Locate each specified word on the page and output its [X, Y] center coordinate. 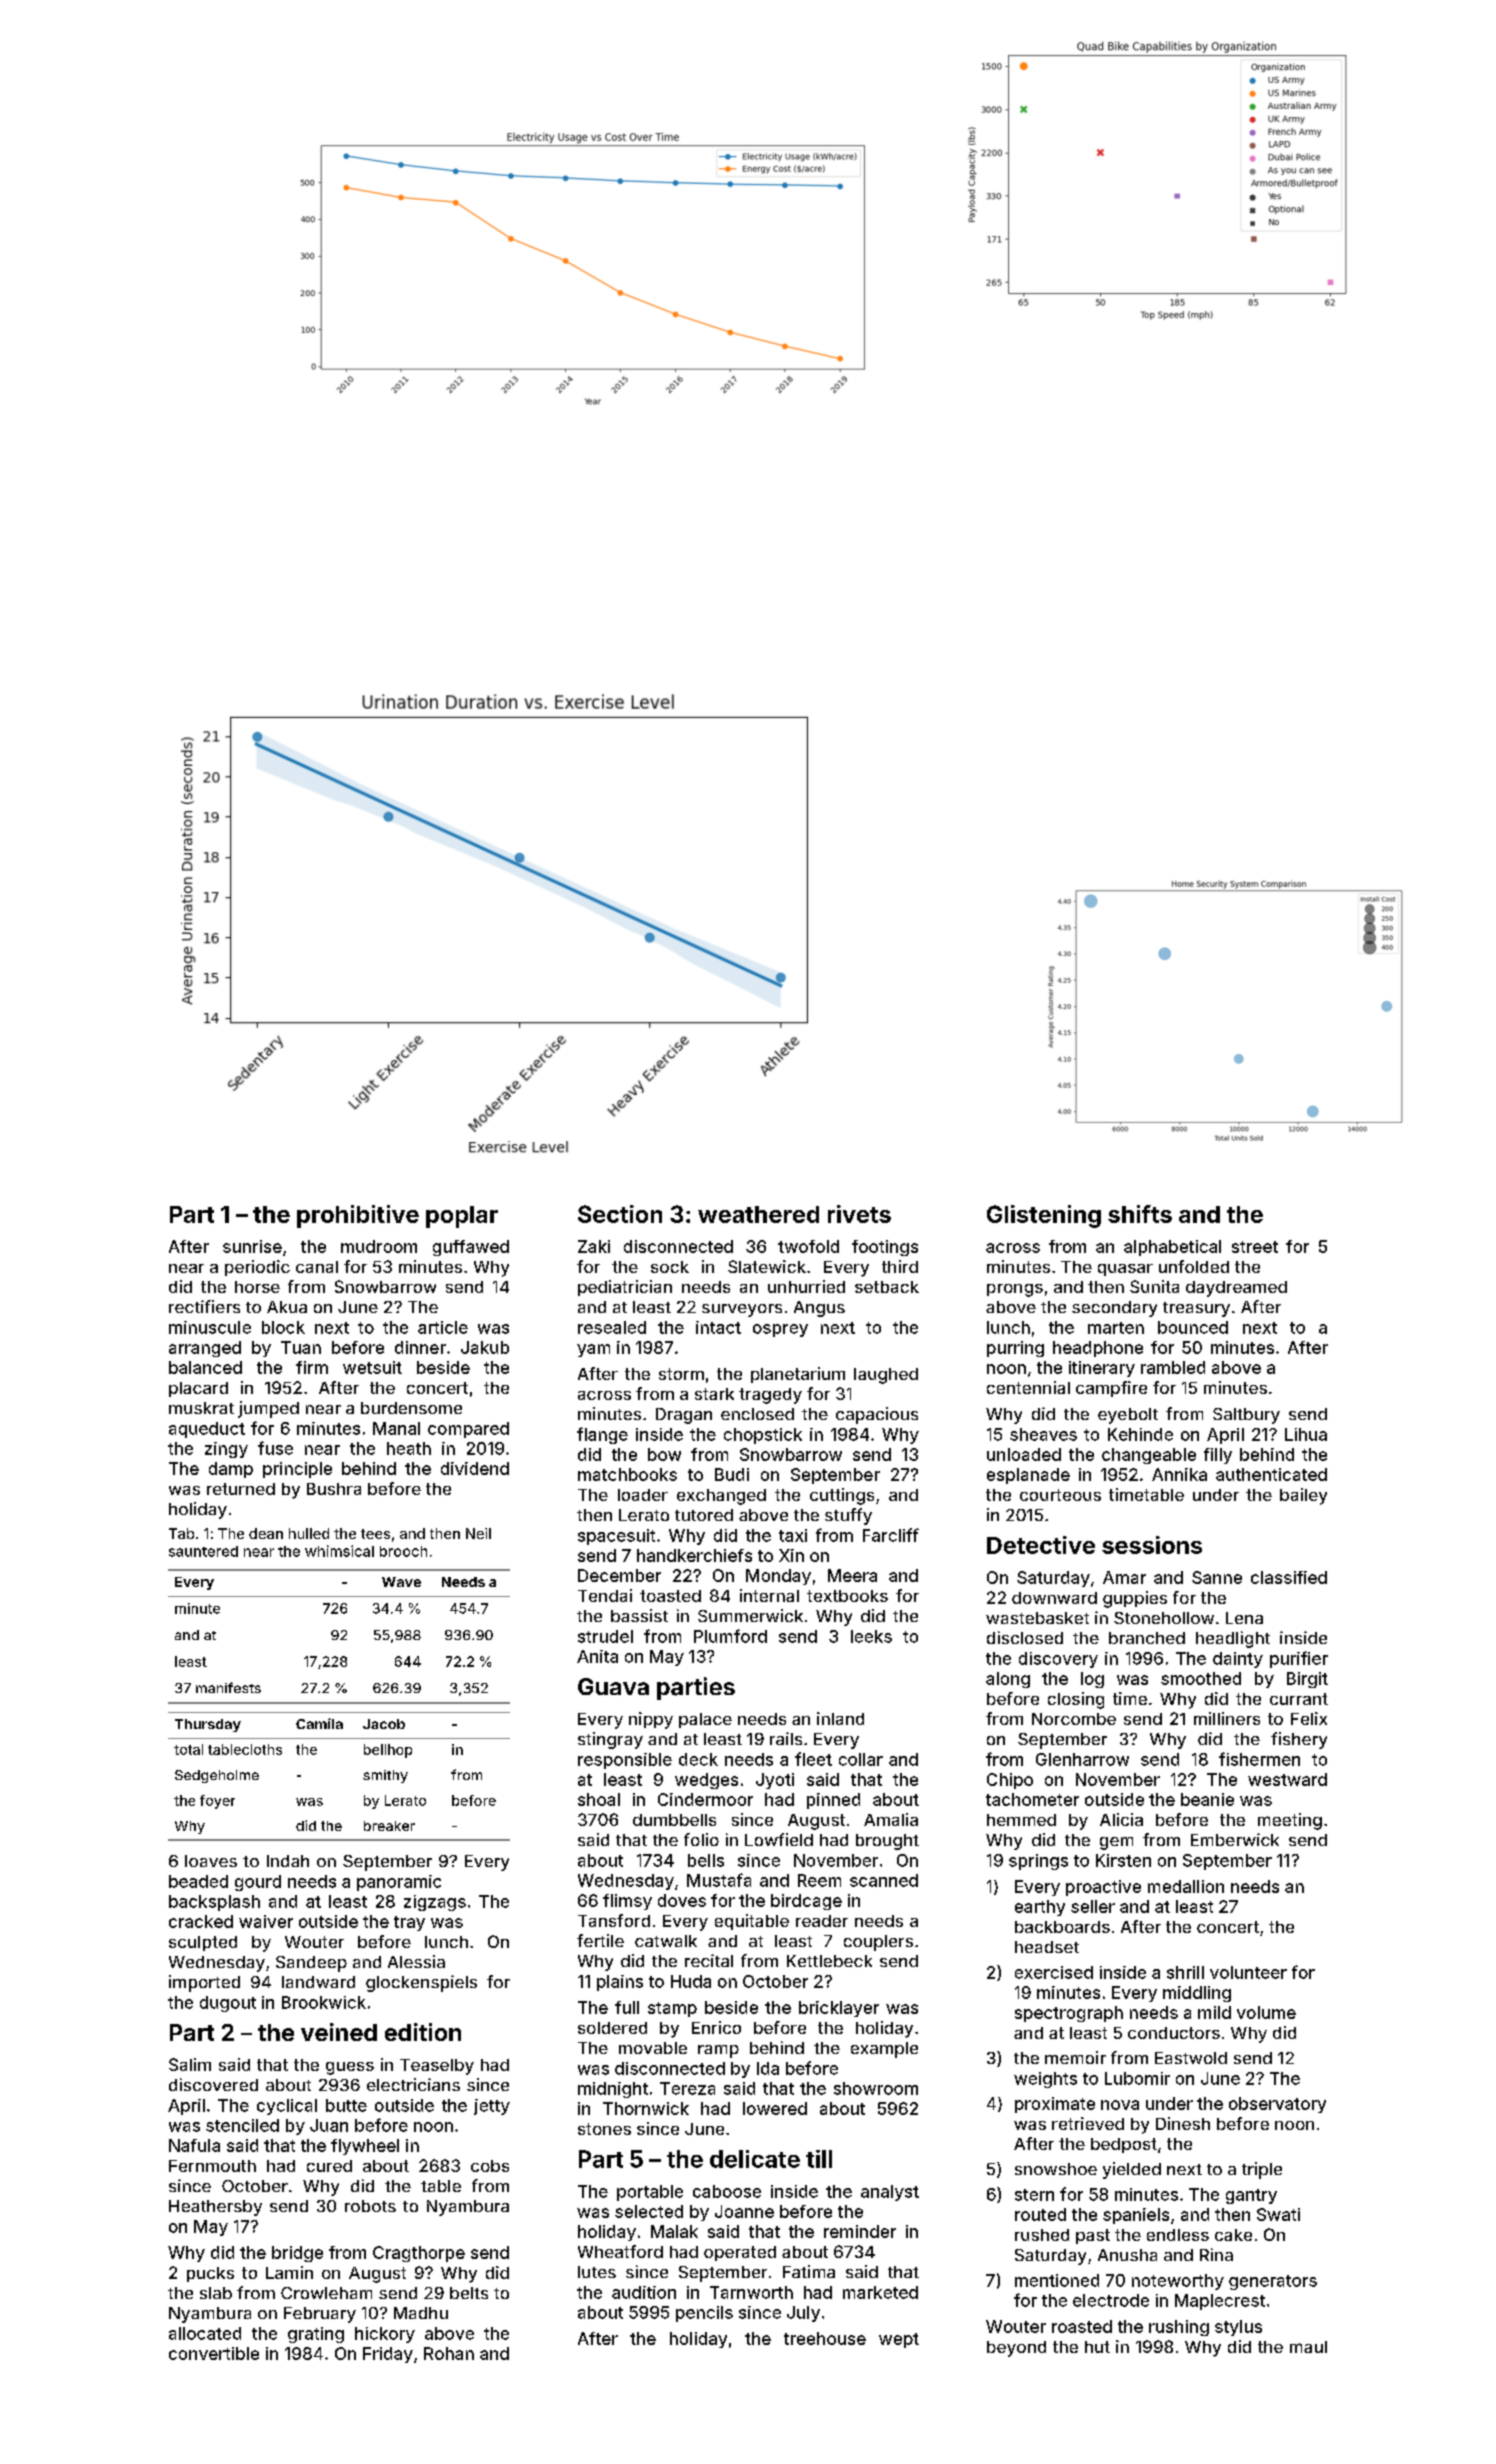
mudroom [379, 1246]
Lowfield [779, 1839]
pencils [704, 2314]
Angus [819, 1309]
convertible [214, 2353]
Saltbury [1246, 1416]
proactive [1103, 1888]
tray [409, 1923]
